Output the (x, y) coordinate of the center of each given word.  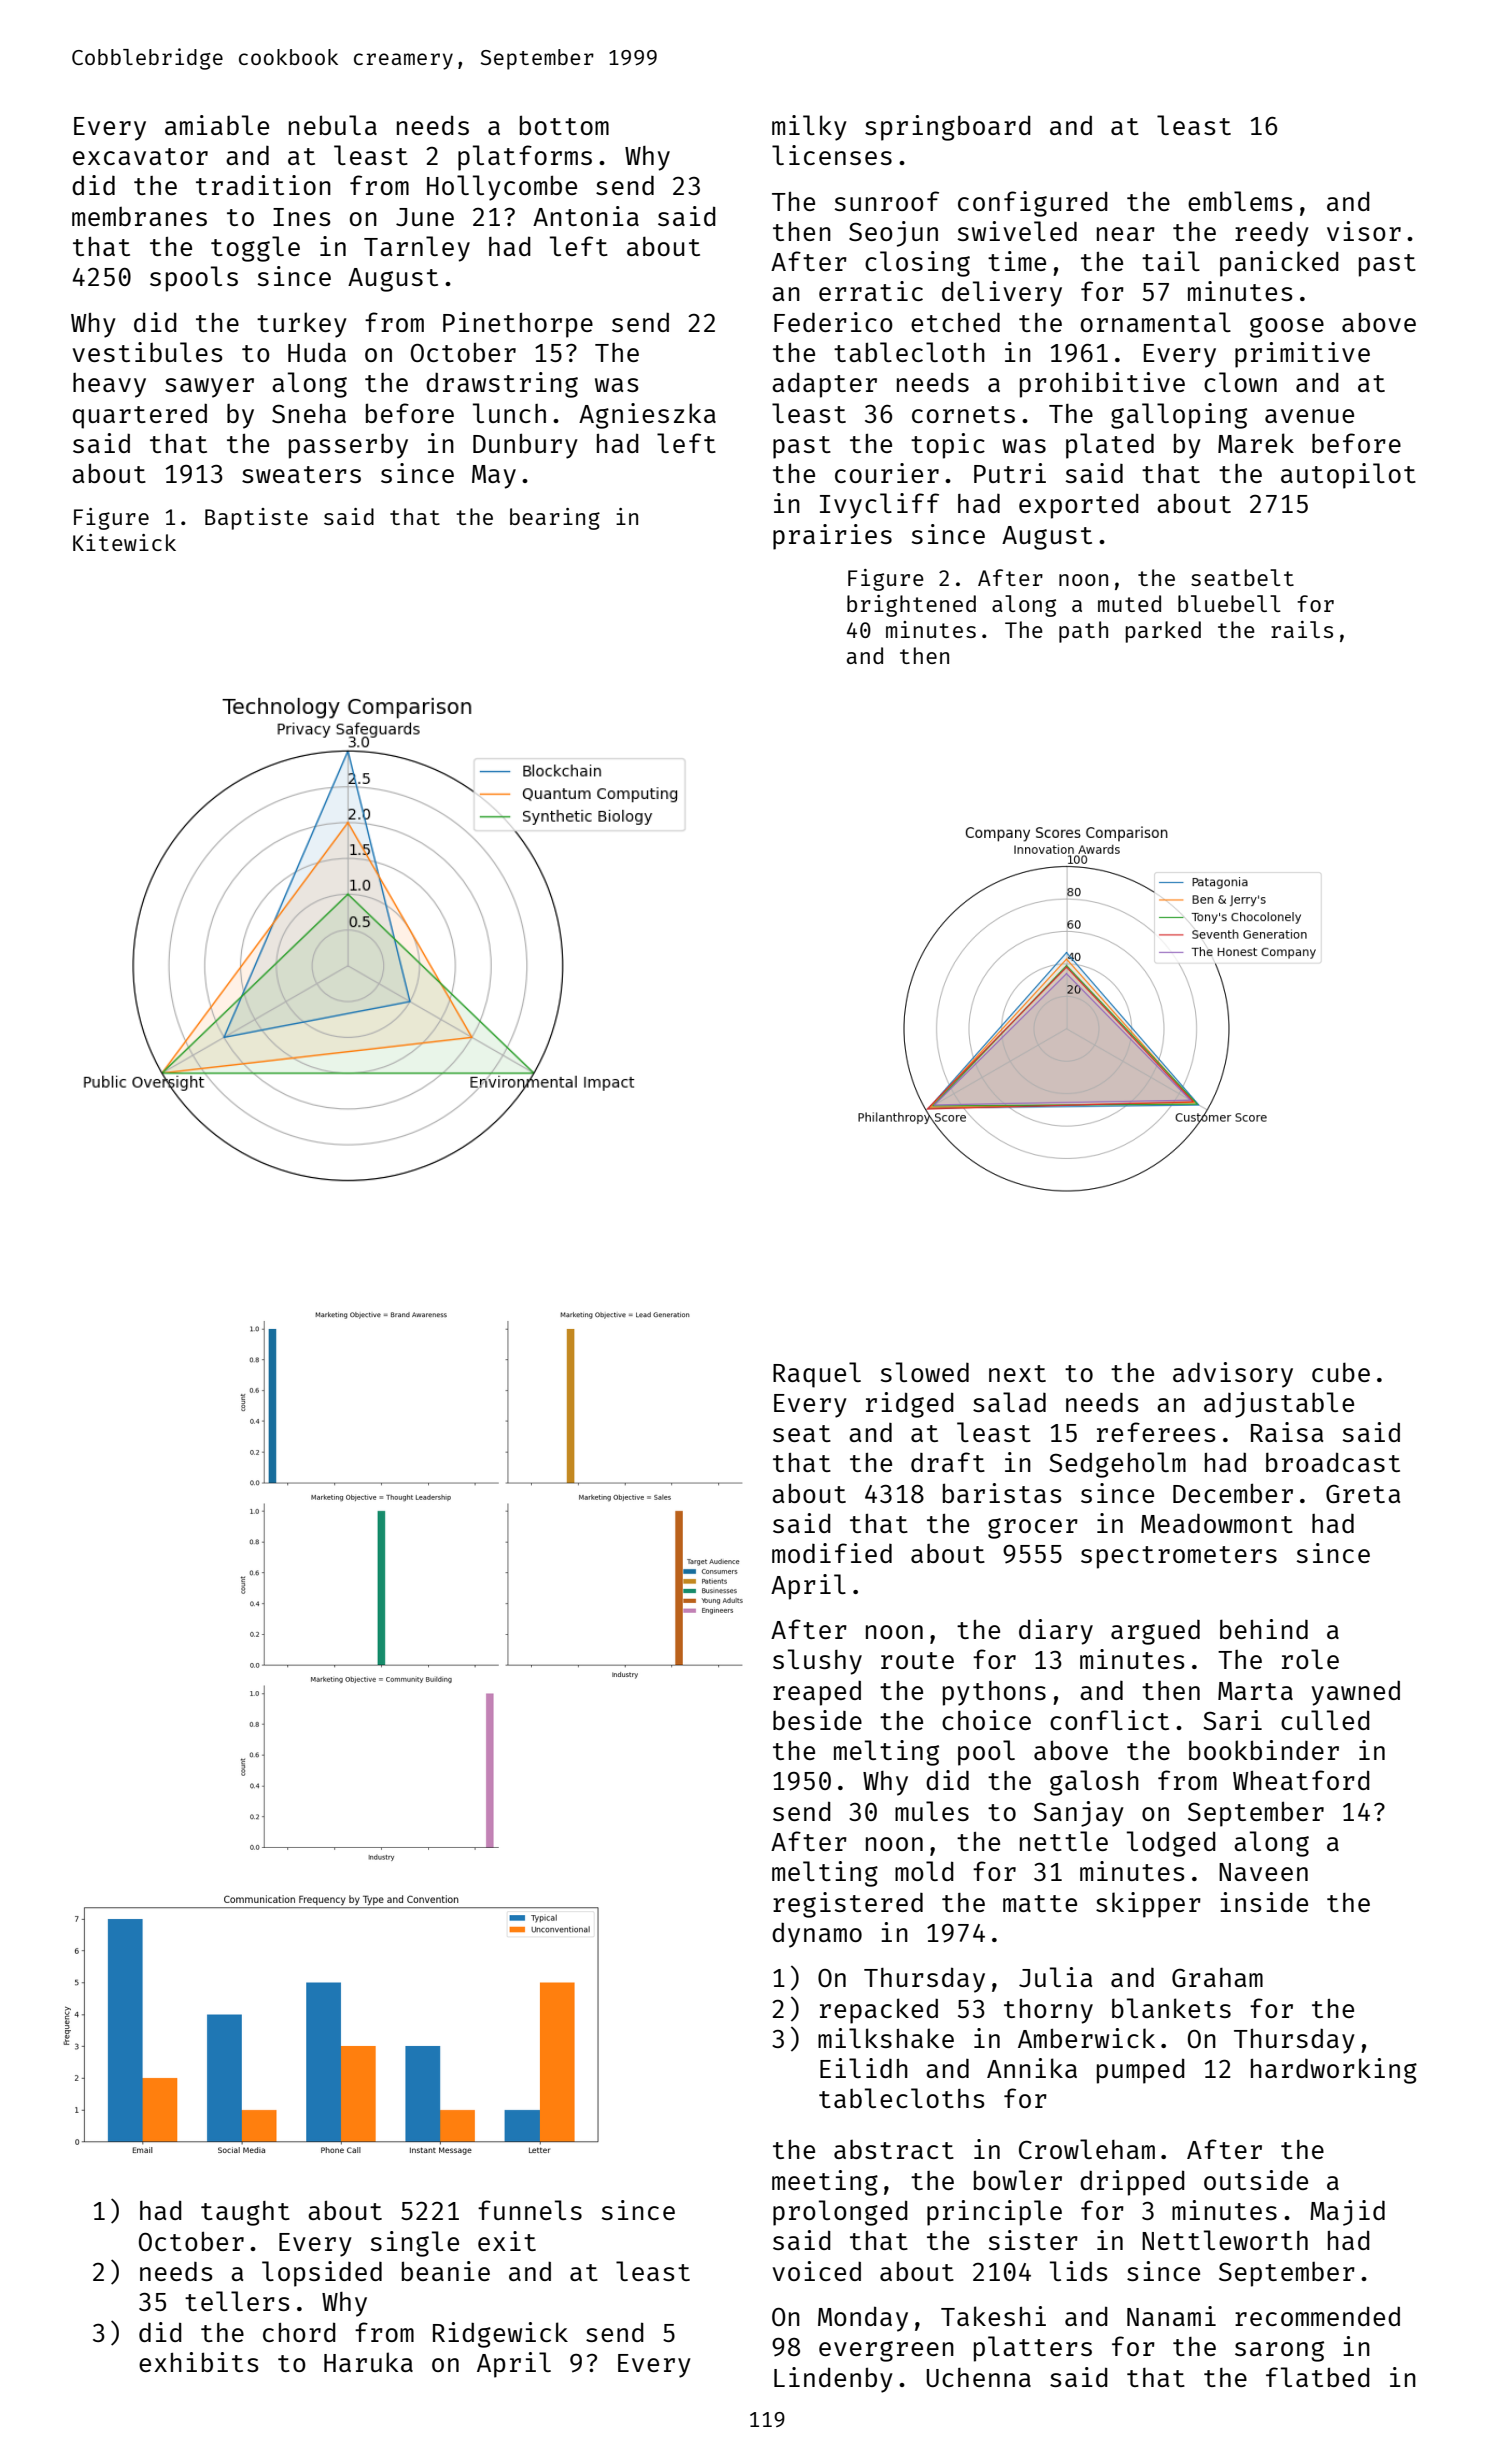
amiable (217, 125)
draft (948, 1462)
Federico (833, 322)
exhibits (199, 2362)
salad (1009, 1402)
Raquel (817, 1375)
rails (1302, 629)
